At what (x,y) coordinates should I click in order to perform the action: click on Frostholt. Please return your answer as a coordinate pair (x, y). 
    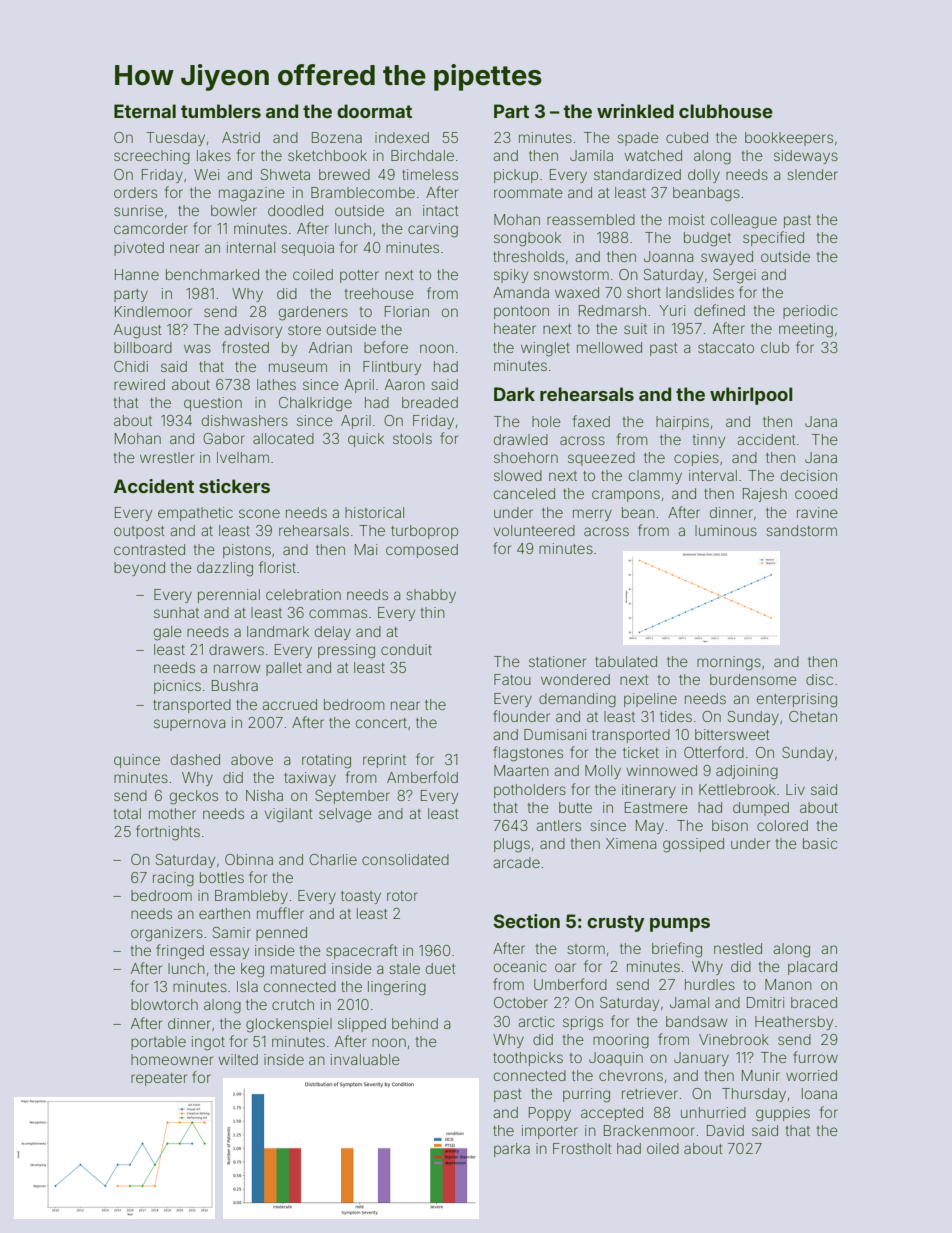
    Looking at the image, I should click on (582, 1148).
